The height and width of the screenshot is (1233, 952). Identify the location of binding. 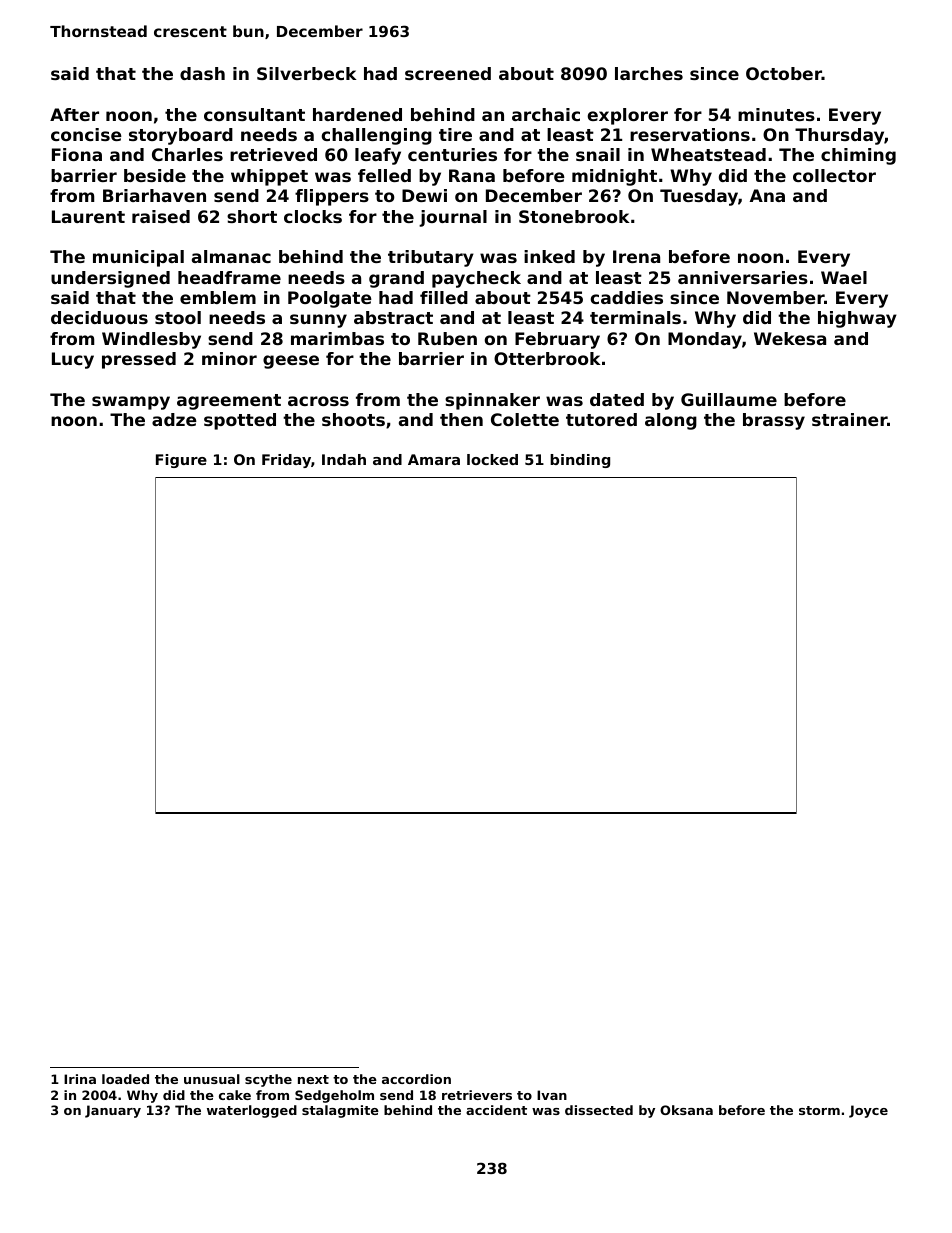
(580, 461).
